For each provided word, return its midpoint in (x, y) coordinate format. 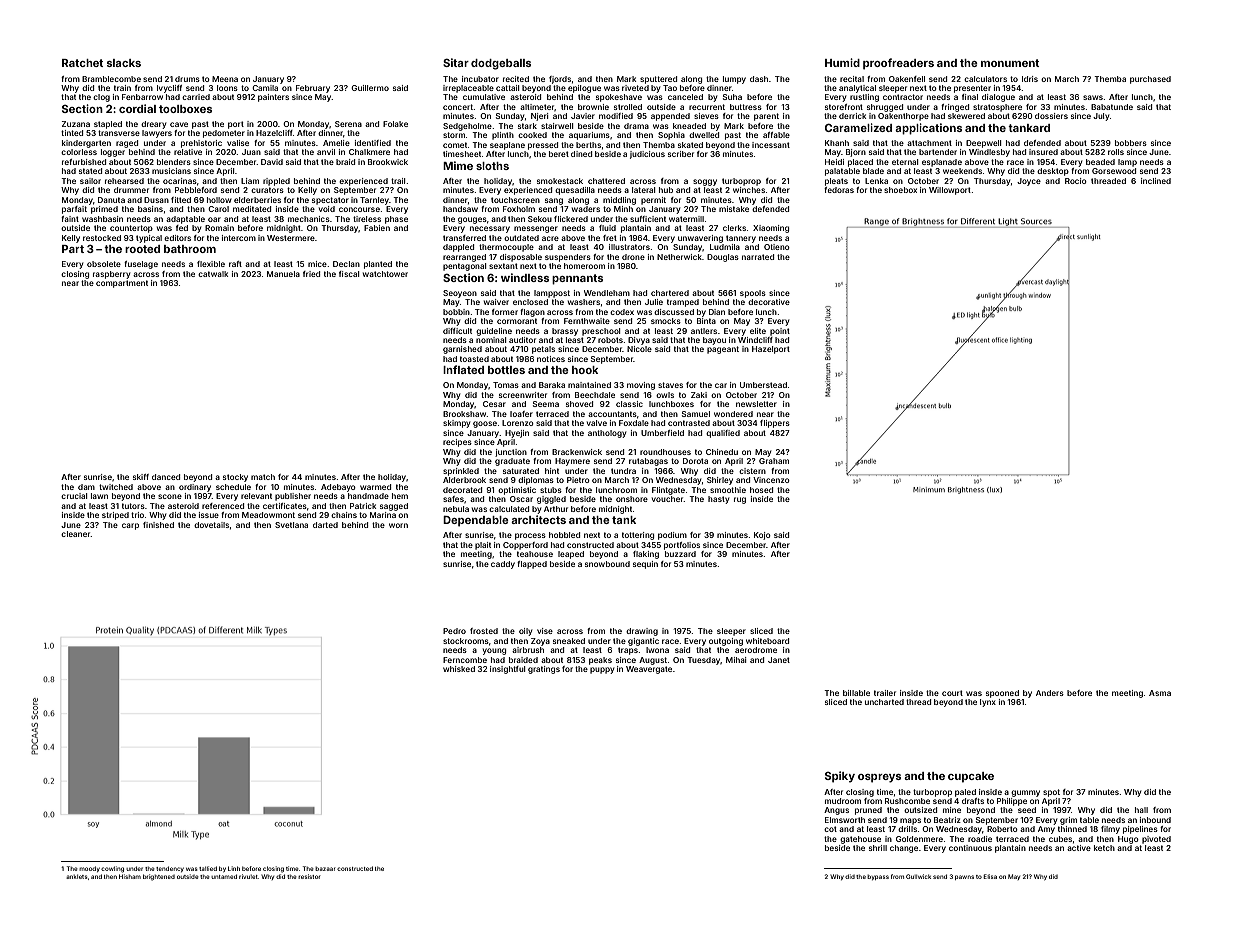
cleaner (76, 534)
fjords (560, 80)
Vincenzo (771, 480)
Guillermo (370, 88)
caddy (503, 565)
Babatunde (1112, 107)
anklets (77, 876)
